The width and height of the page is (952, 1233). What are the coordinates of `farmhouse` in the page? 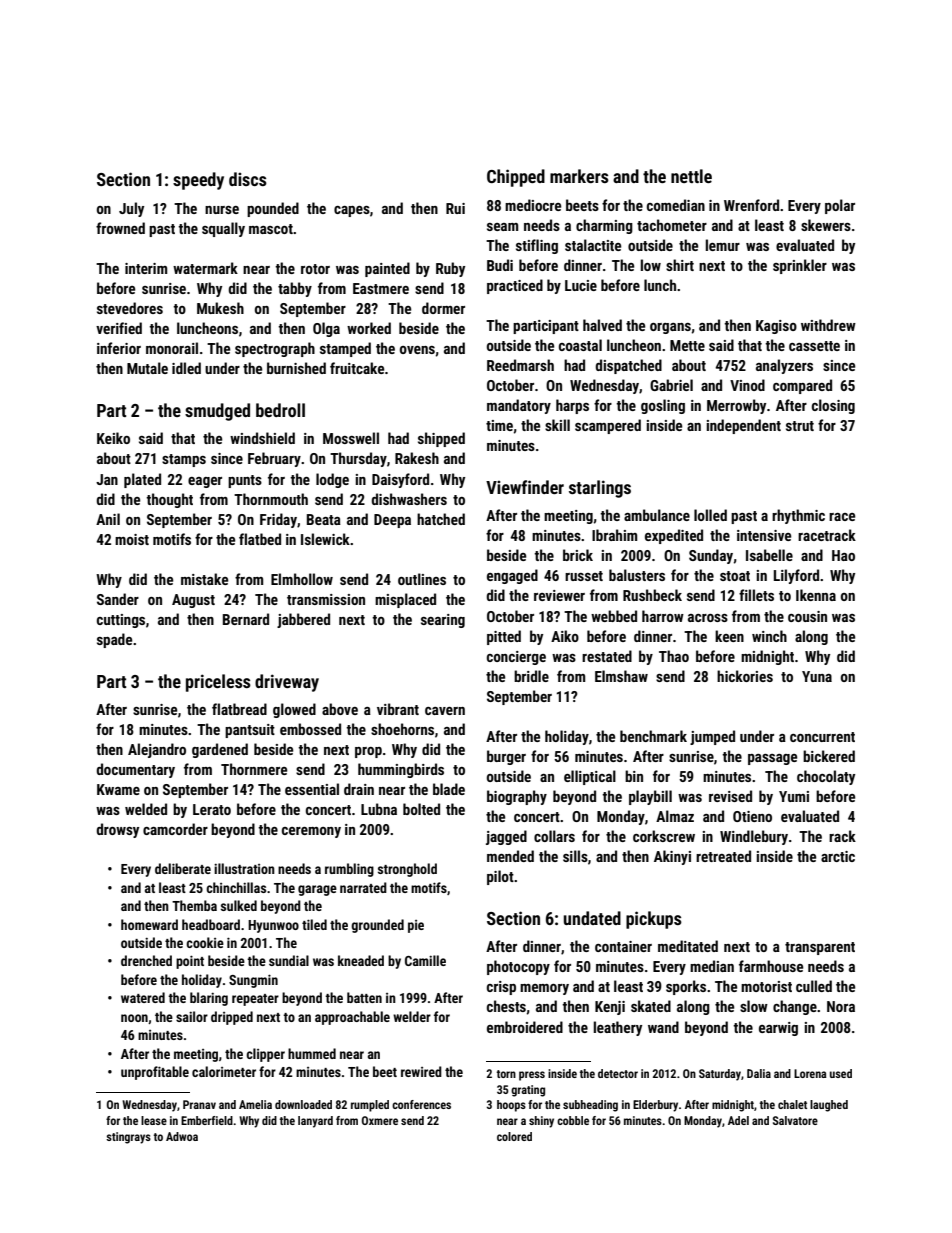 It's located at (771, 966).
